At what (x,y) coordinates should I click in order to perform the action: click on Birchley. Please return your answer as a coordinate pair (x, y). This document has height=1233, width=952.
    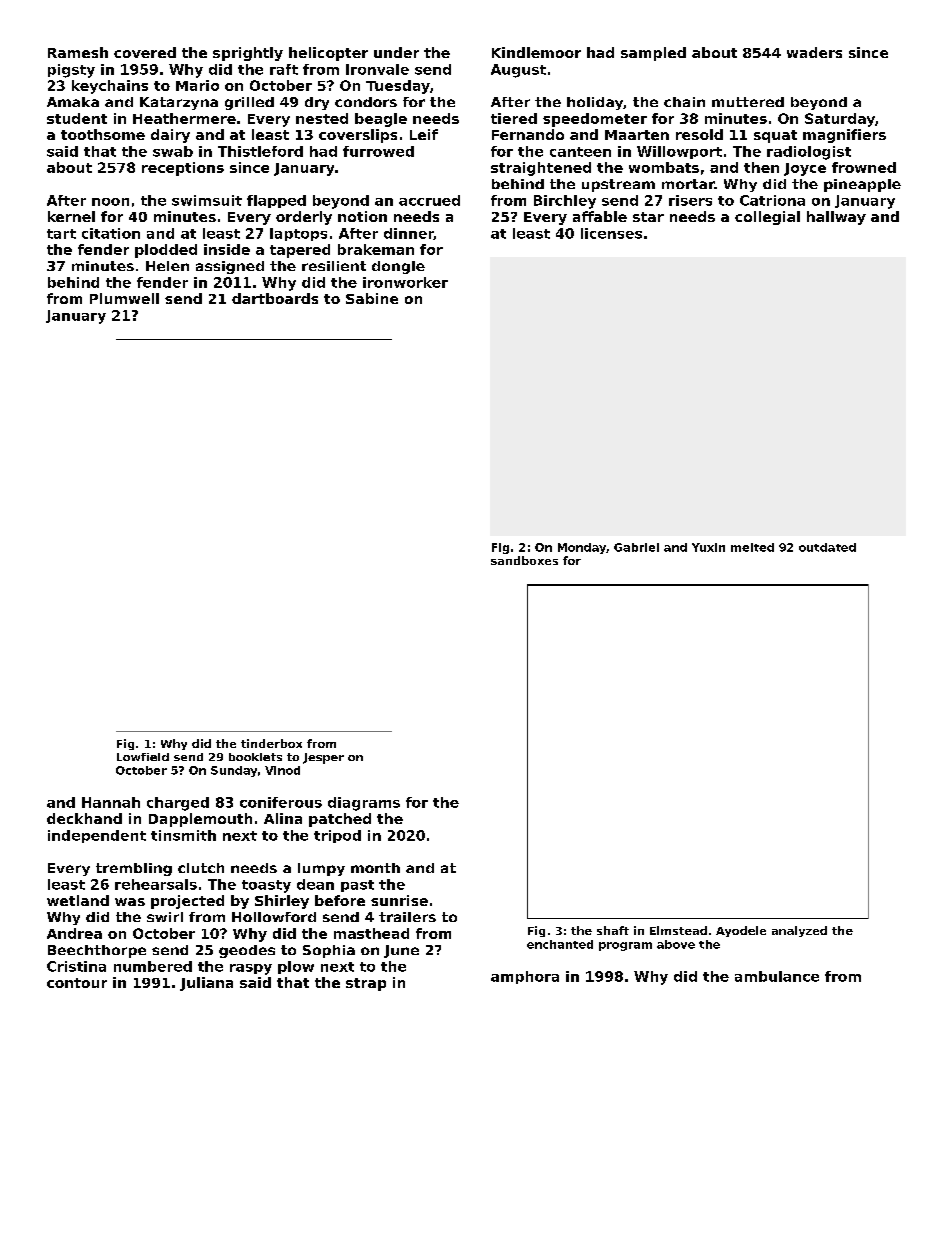
    Looking at the image, I should click on (565, 202).
